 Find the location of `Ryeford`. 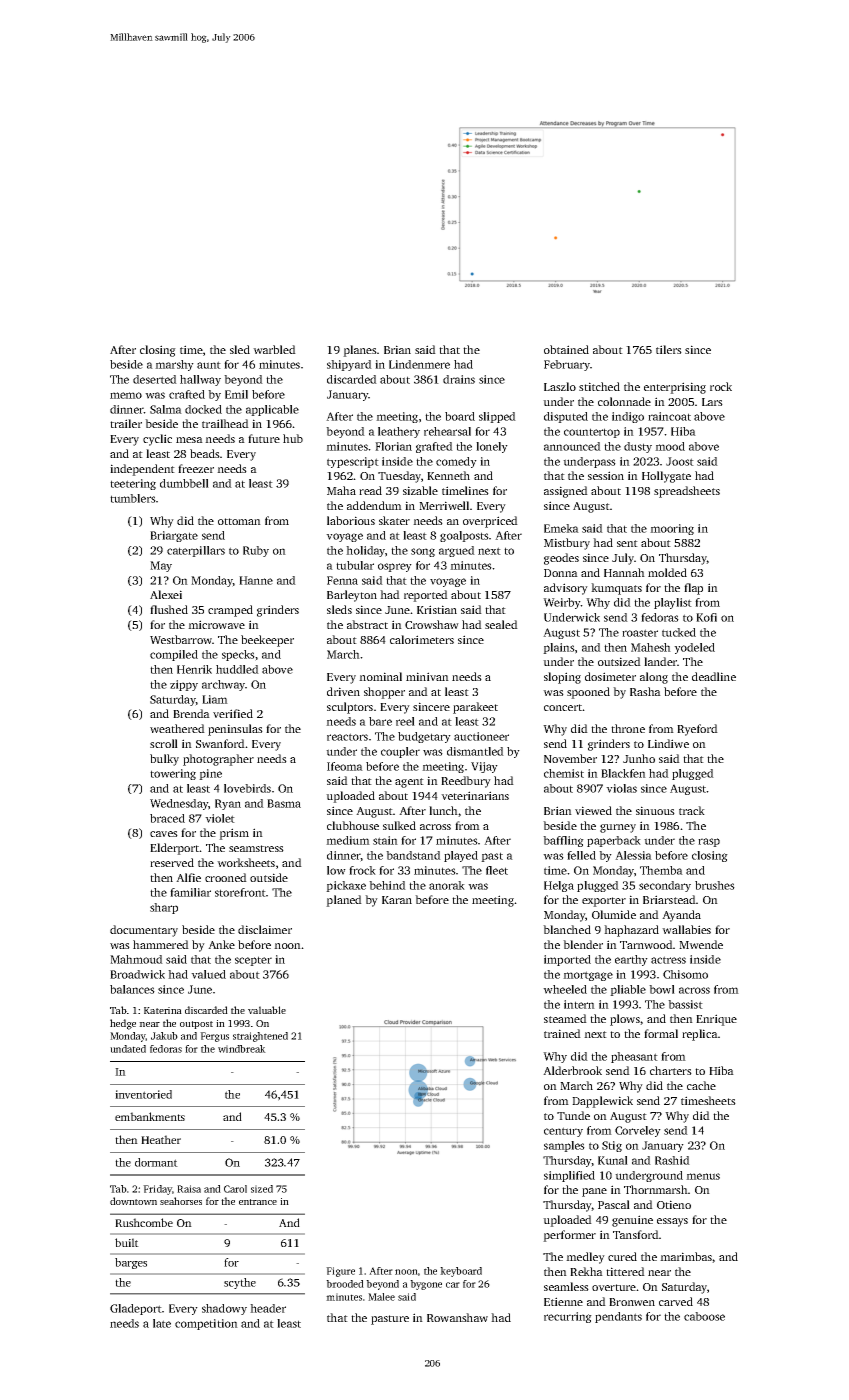

Ryeford is located at coordinates (697, 730).
